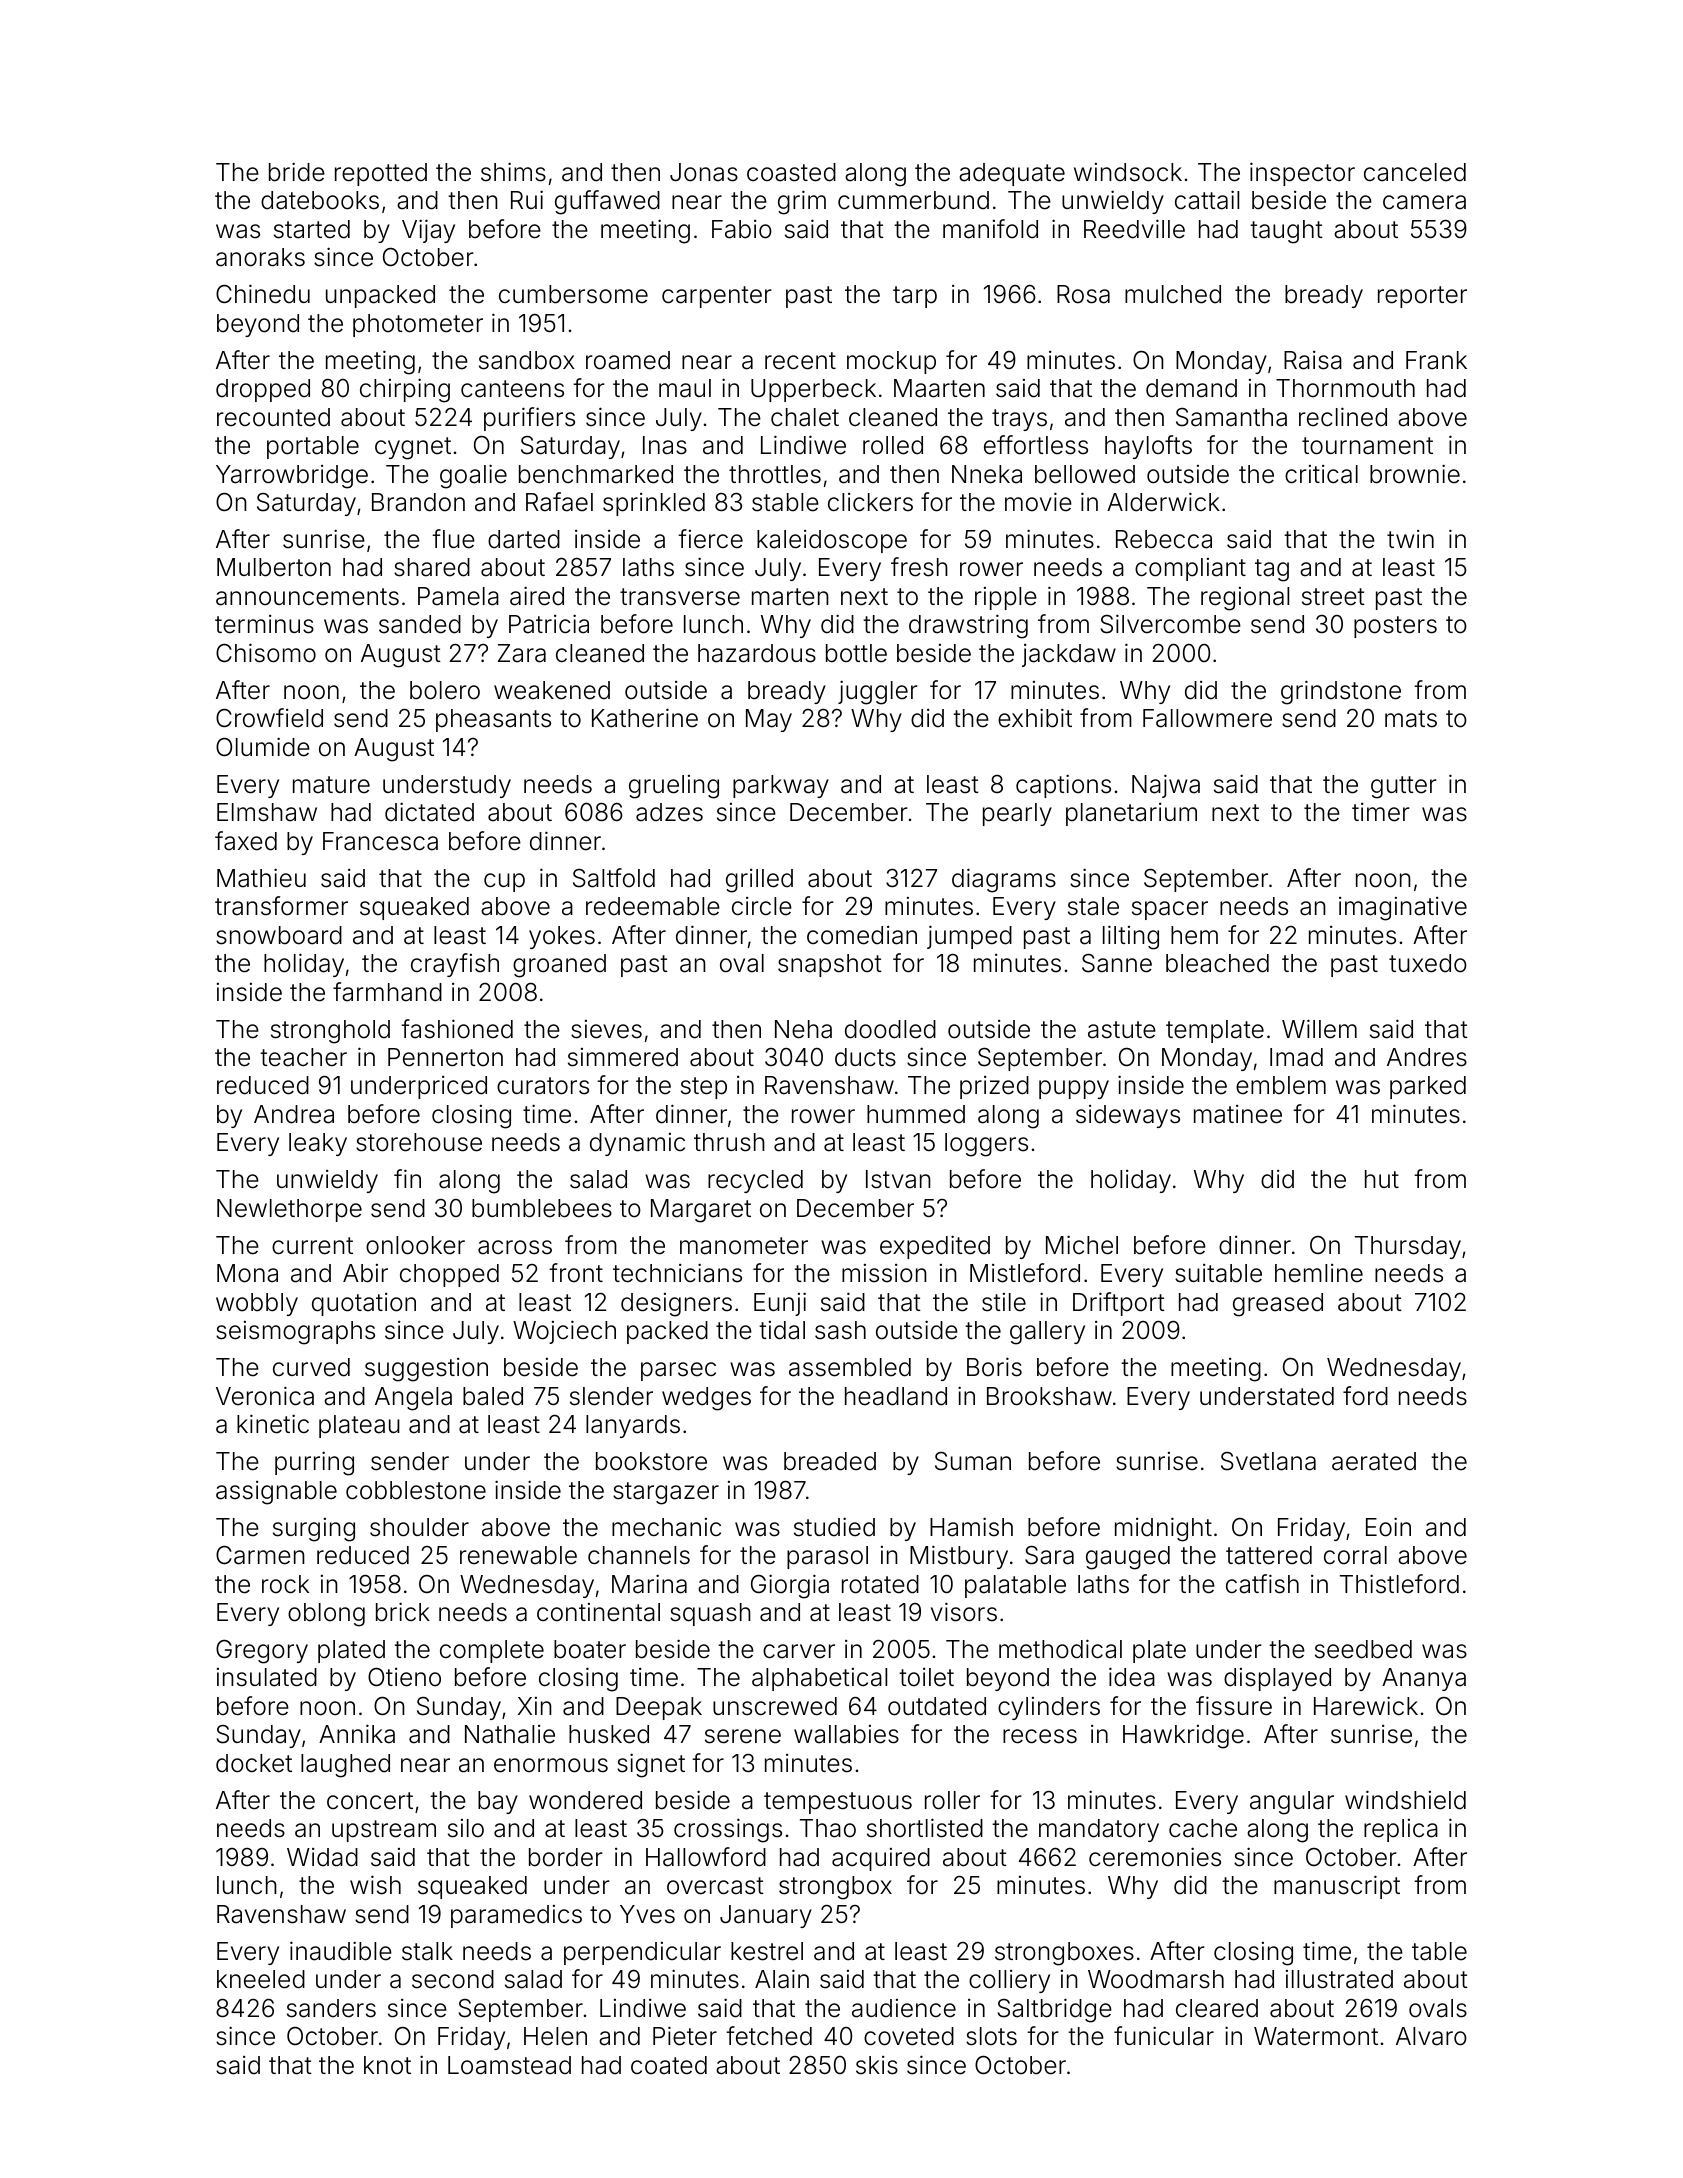 The image size is (1683, 2178). What do you see at coordinates (318, 1144) in the screenshot?
I see `leaky` at bounding box center [318, 1144].
